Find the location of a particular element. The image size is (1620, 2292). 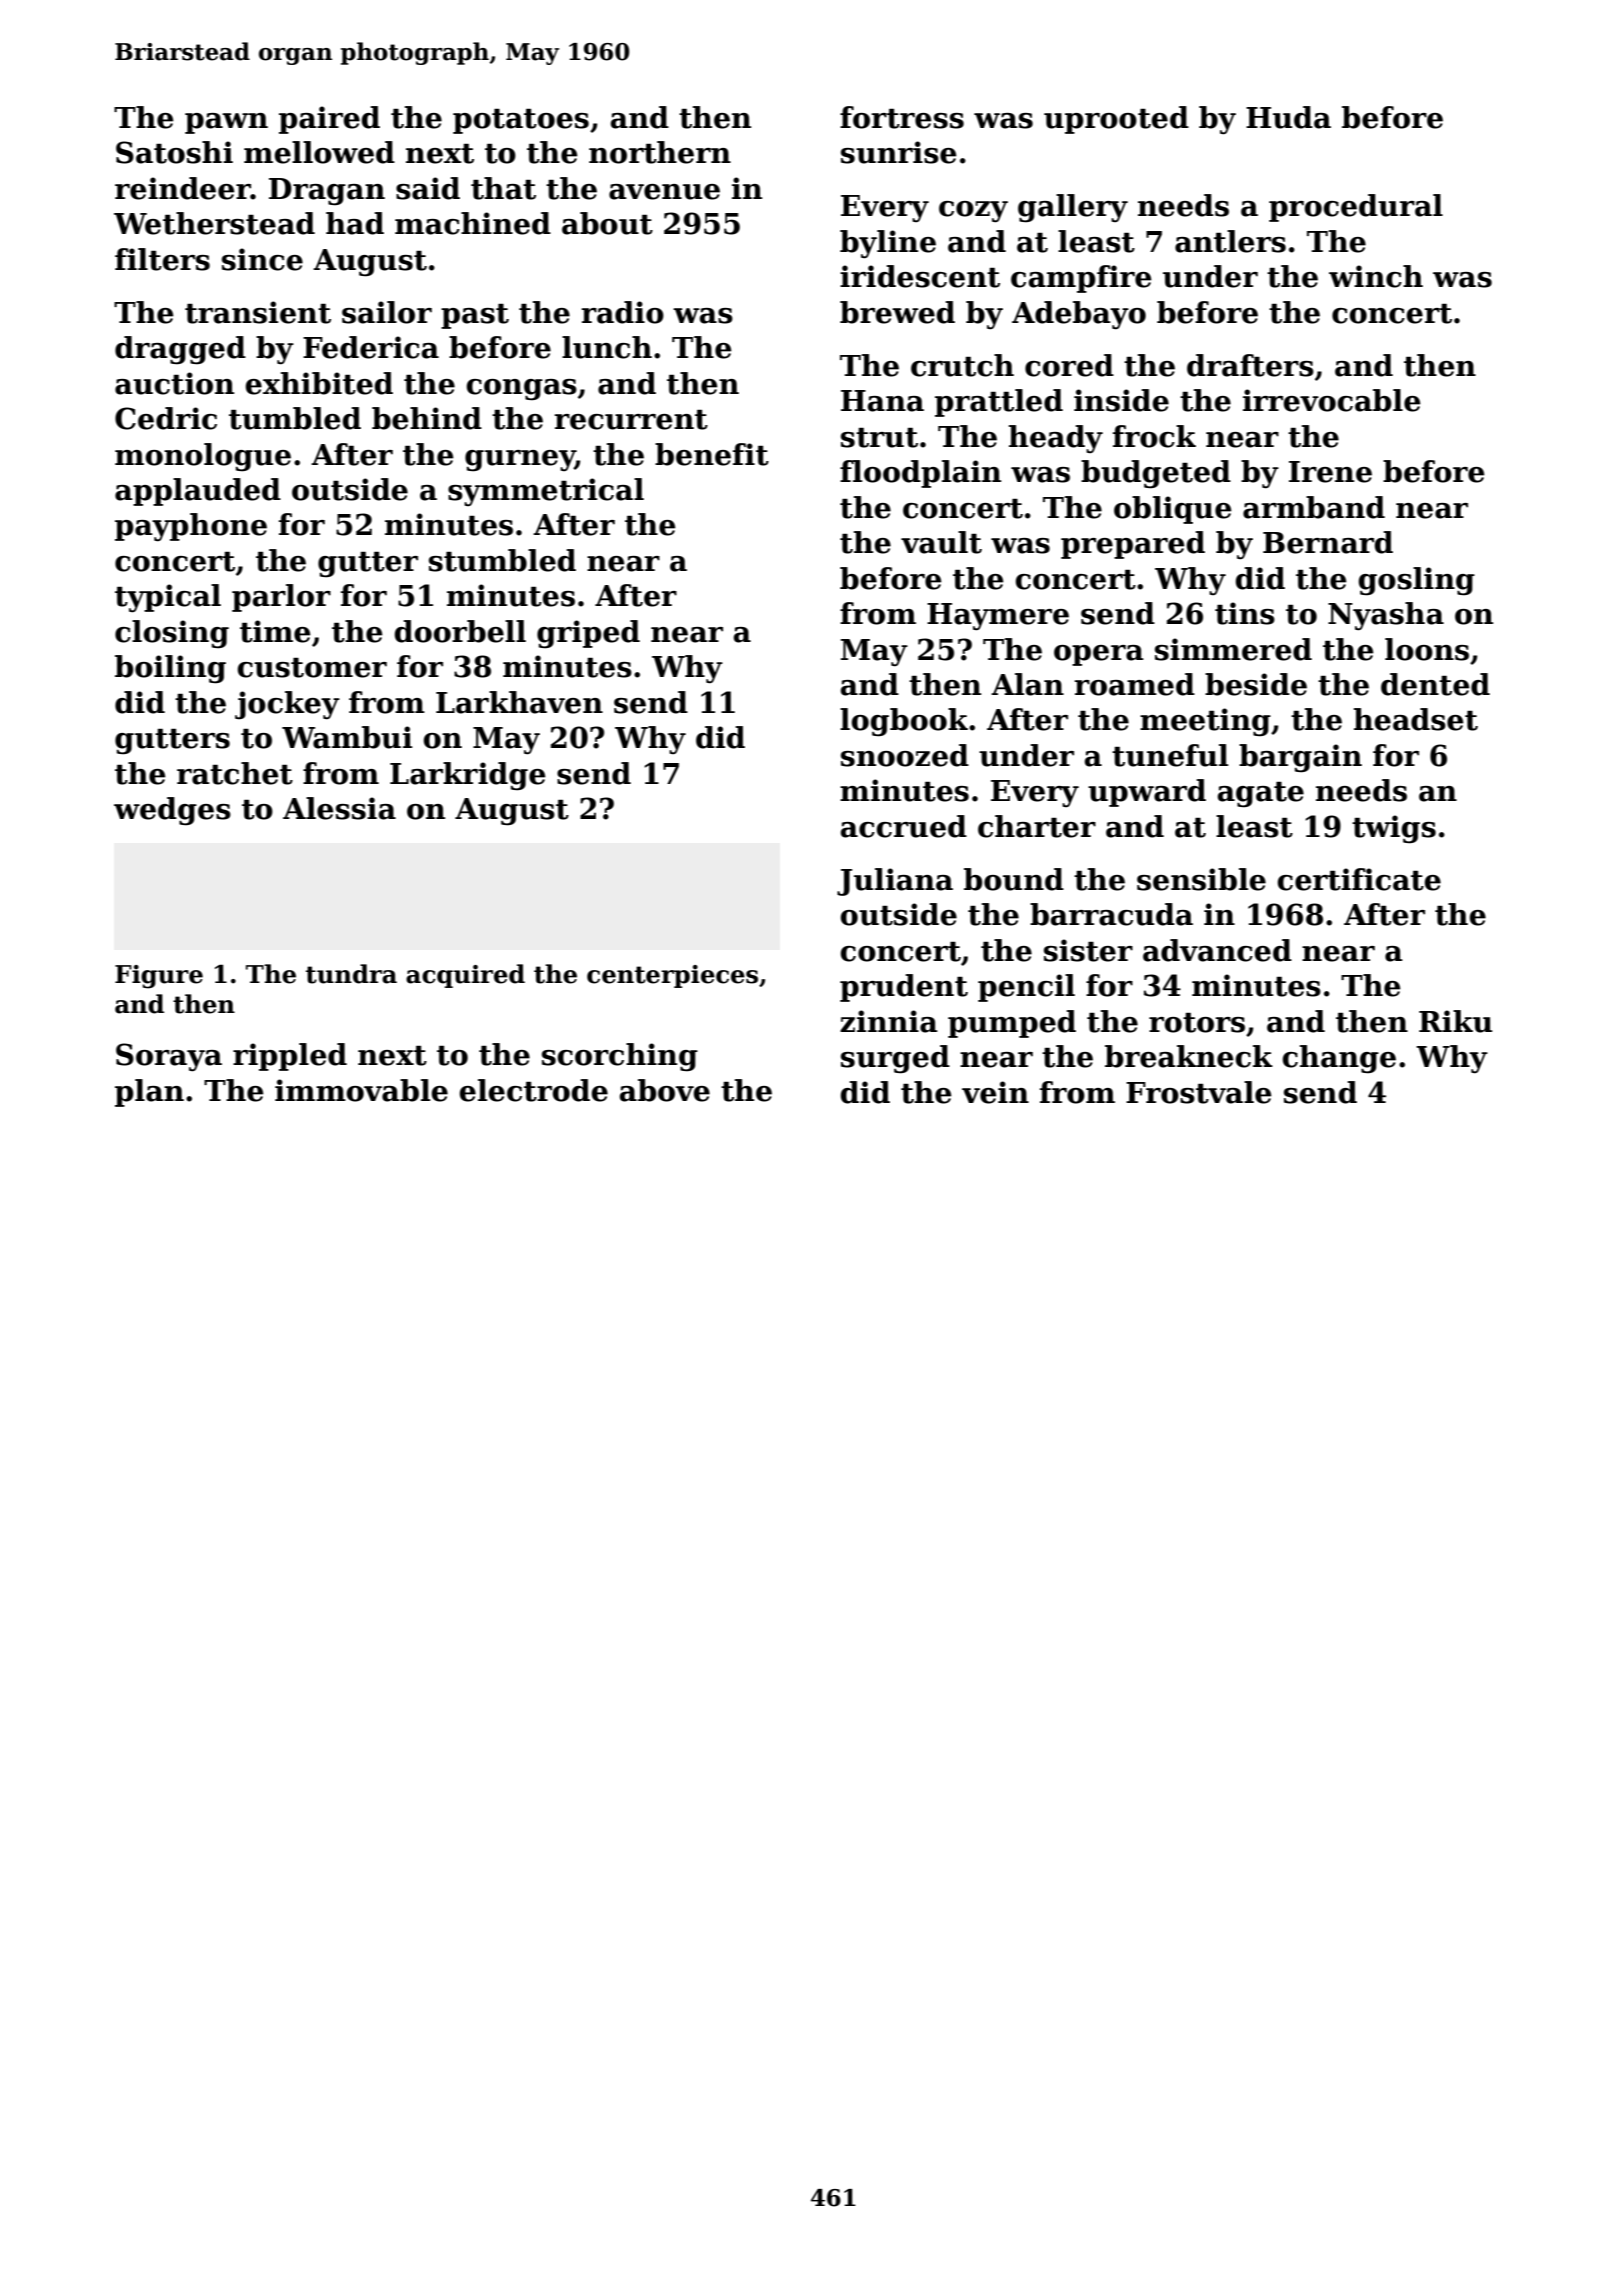

irrevocable is located at coordinates (1332, 400).
